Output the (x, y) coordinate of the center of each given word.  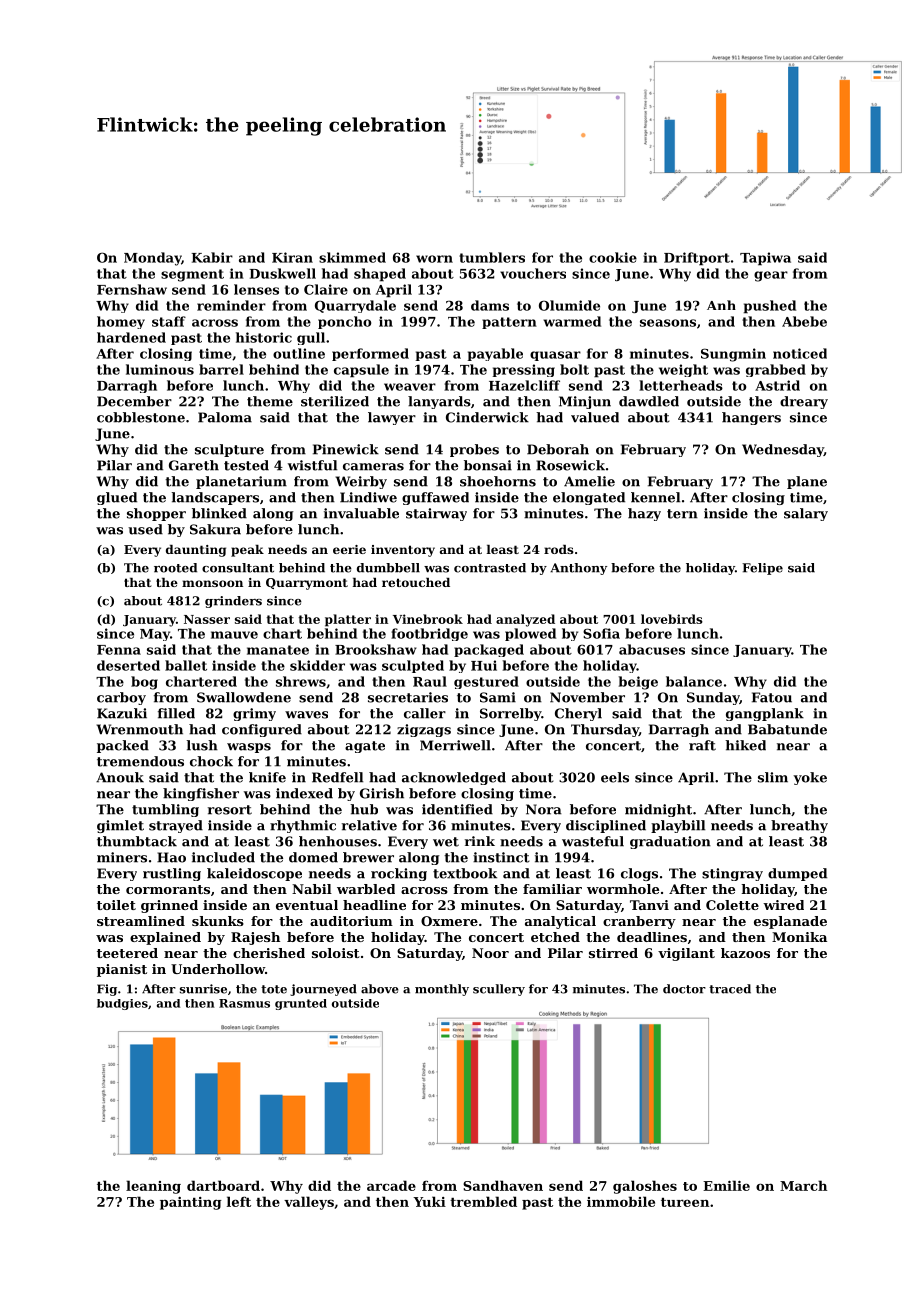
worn (434, 259)
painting (191, 1203)
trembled (483, 1201)
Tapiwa (765, 259)
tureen (685, 1202)
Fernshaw (132, 289)
